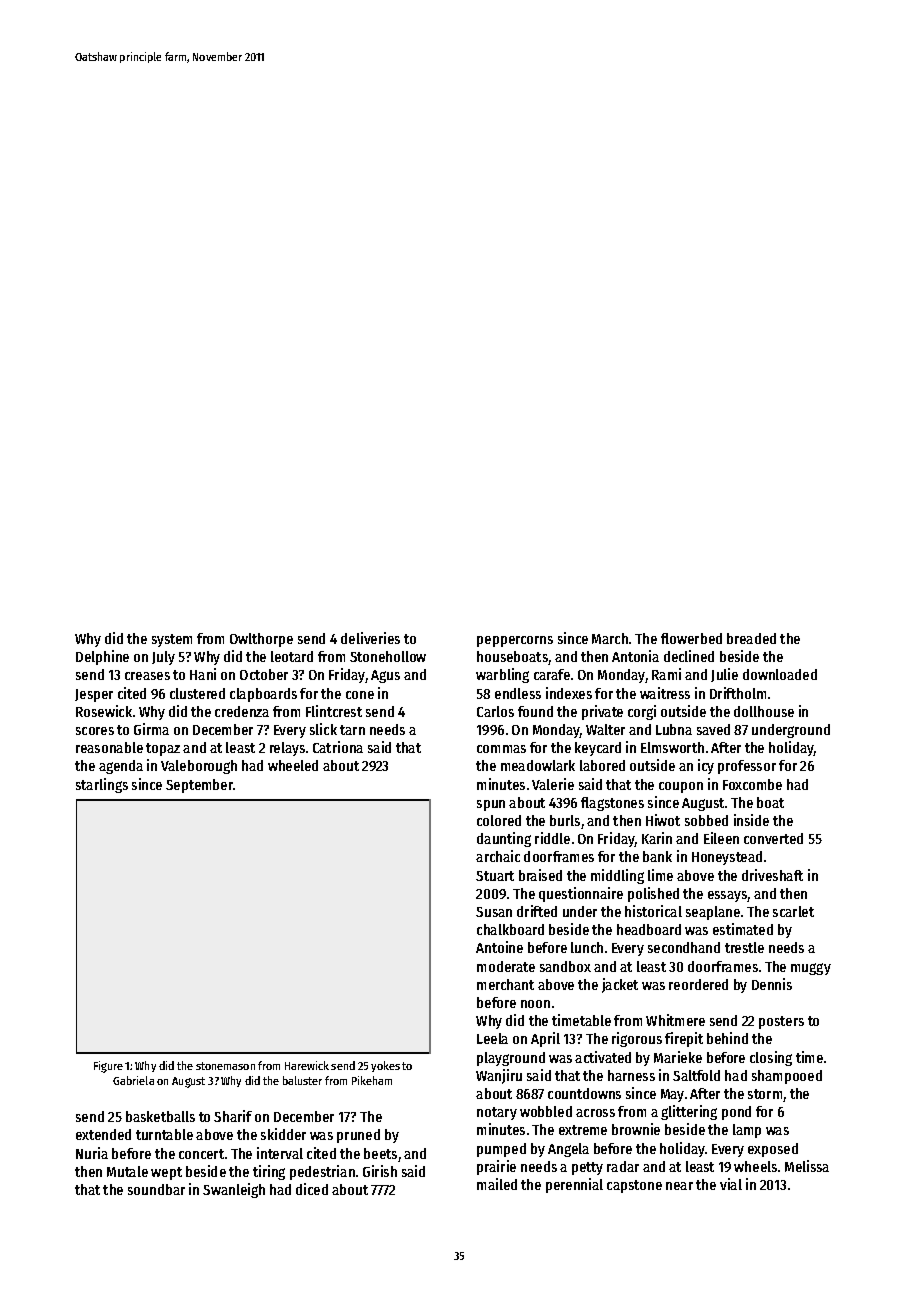 The image size is (908, 1316). I want to click on Figure, so click(108, 1067).
